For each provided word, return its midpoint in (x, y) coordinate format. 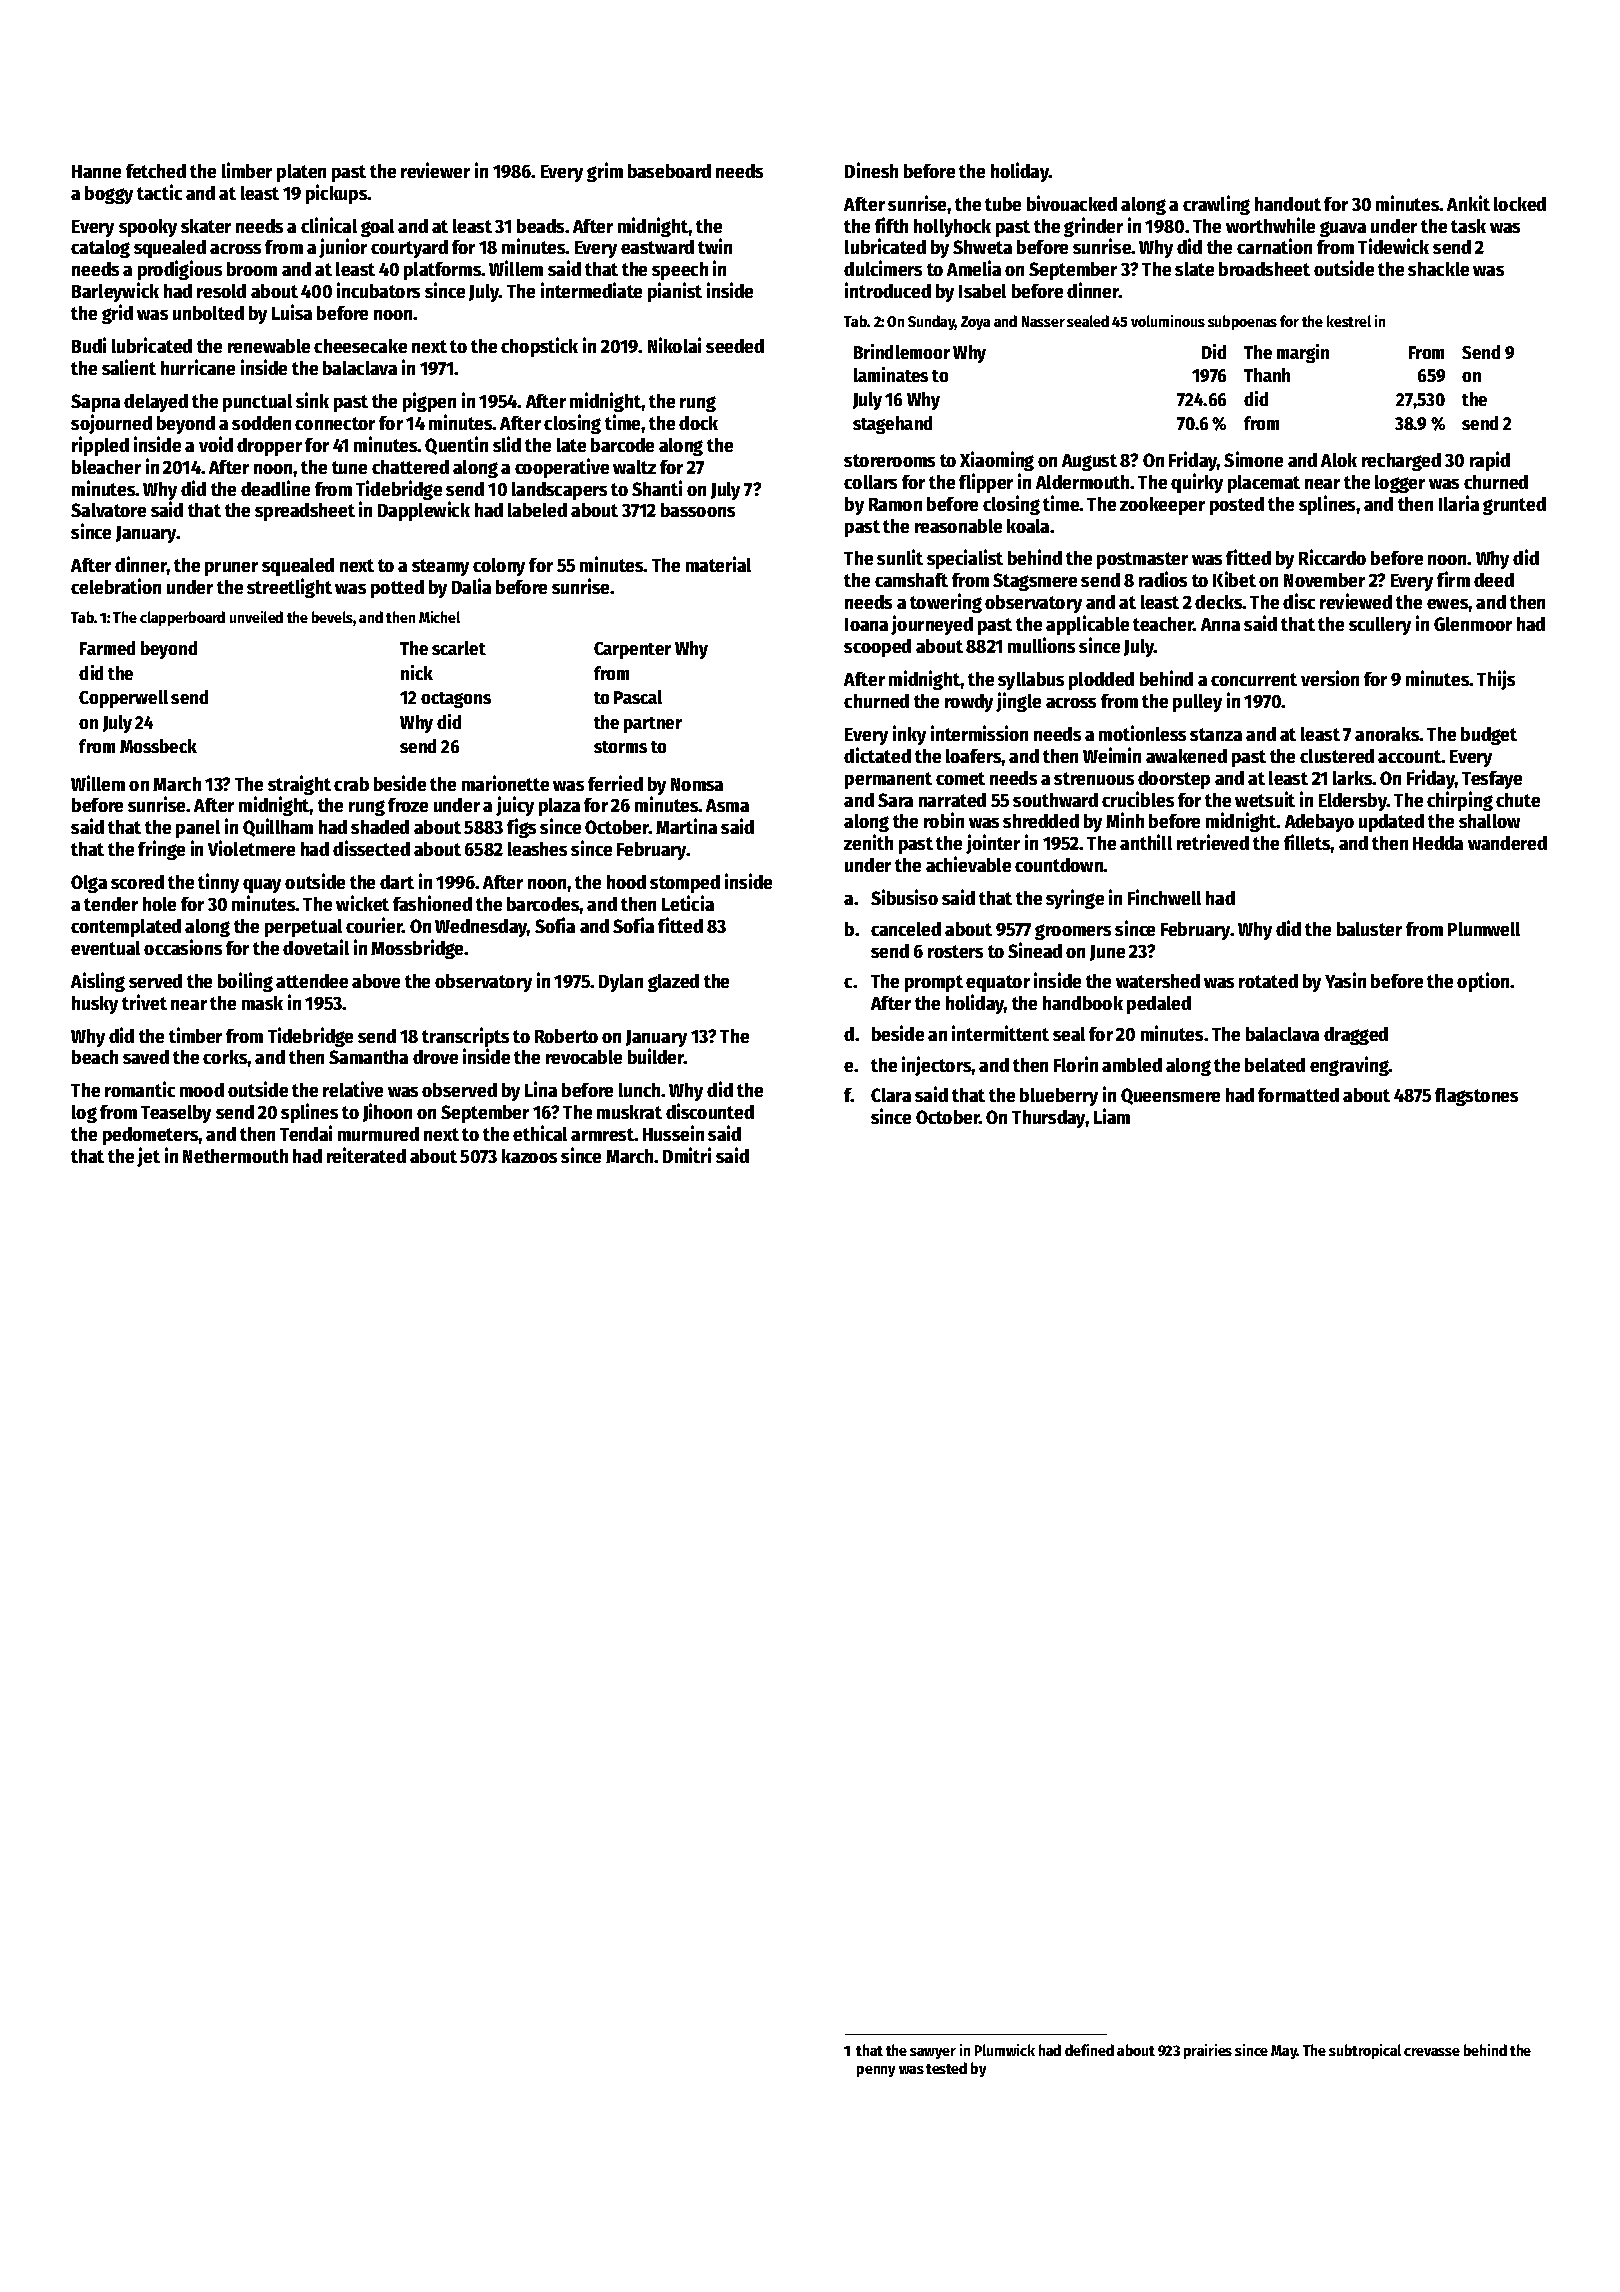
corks (225, 1057)
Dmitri (687, 1155)
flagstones (1476, 1097)
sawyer (933, 2053)
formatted (1298, 1095)
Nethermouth (235, 1156)
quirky (1197, 483)
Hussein (673, 1133)
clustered (1337, 756)
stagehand (892, 425)
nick (417, 672)
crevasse (1432, 2052)
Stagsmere (1035, 582)
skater (206, 226)
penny (876, 2071)
